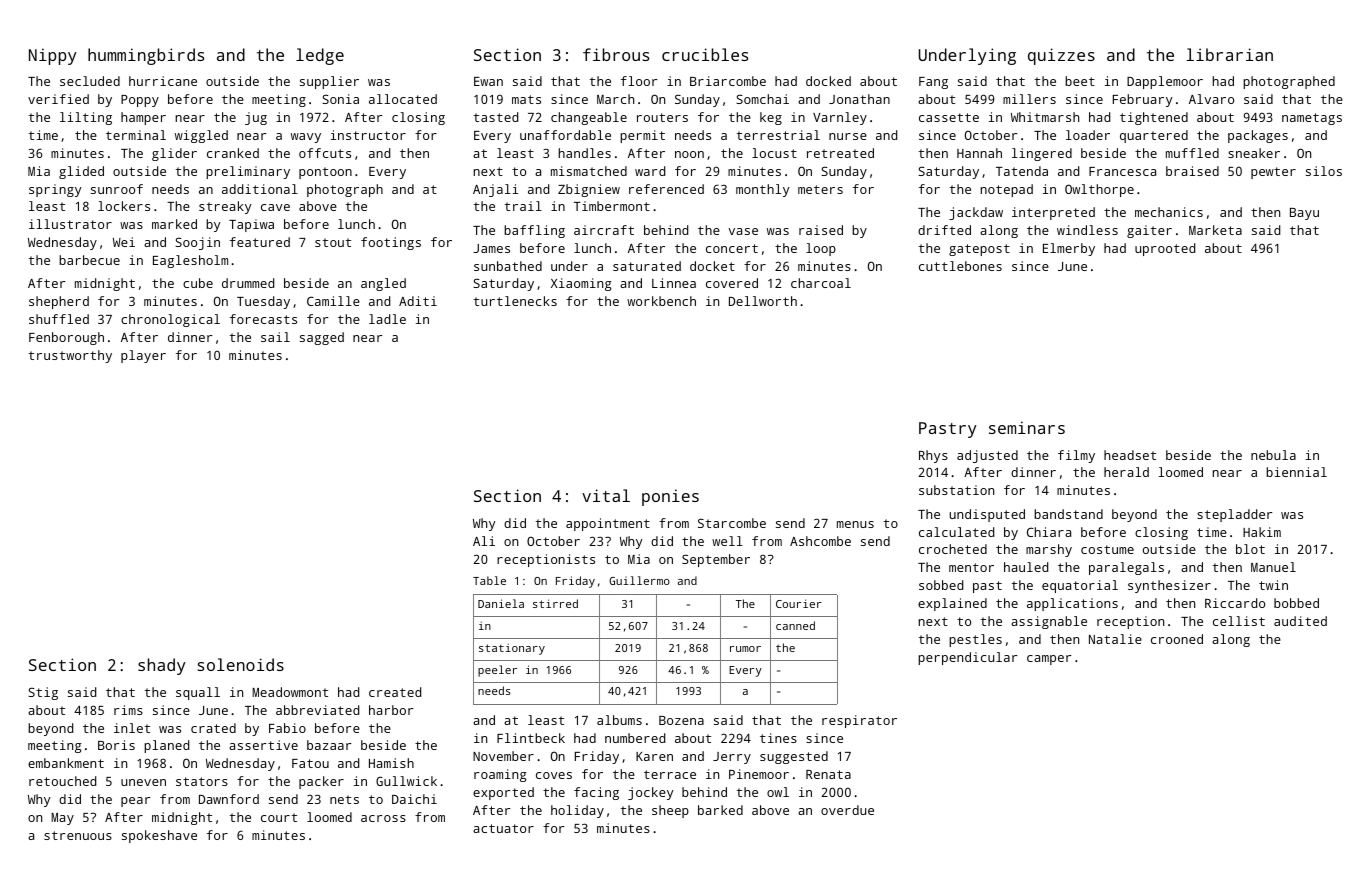  What do you see at coordinates (70, 356) in the document?
I see `trustworthy` at bounding box center [70, 356].
